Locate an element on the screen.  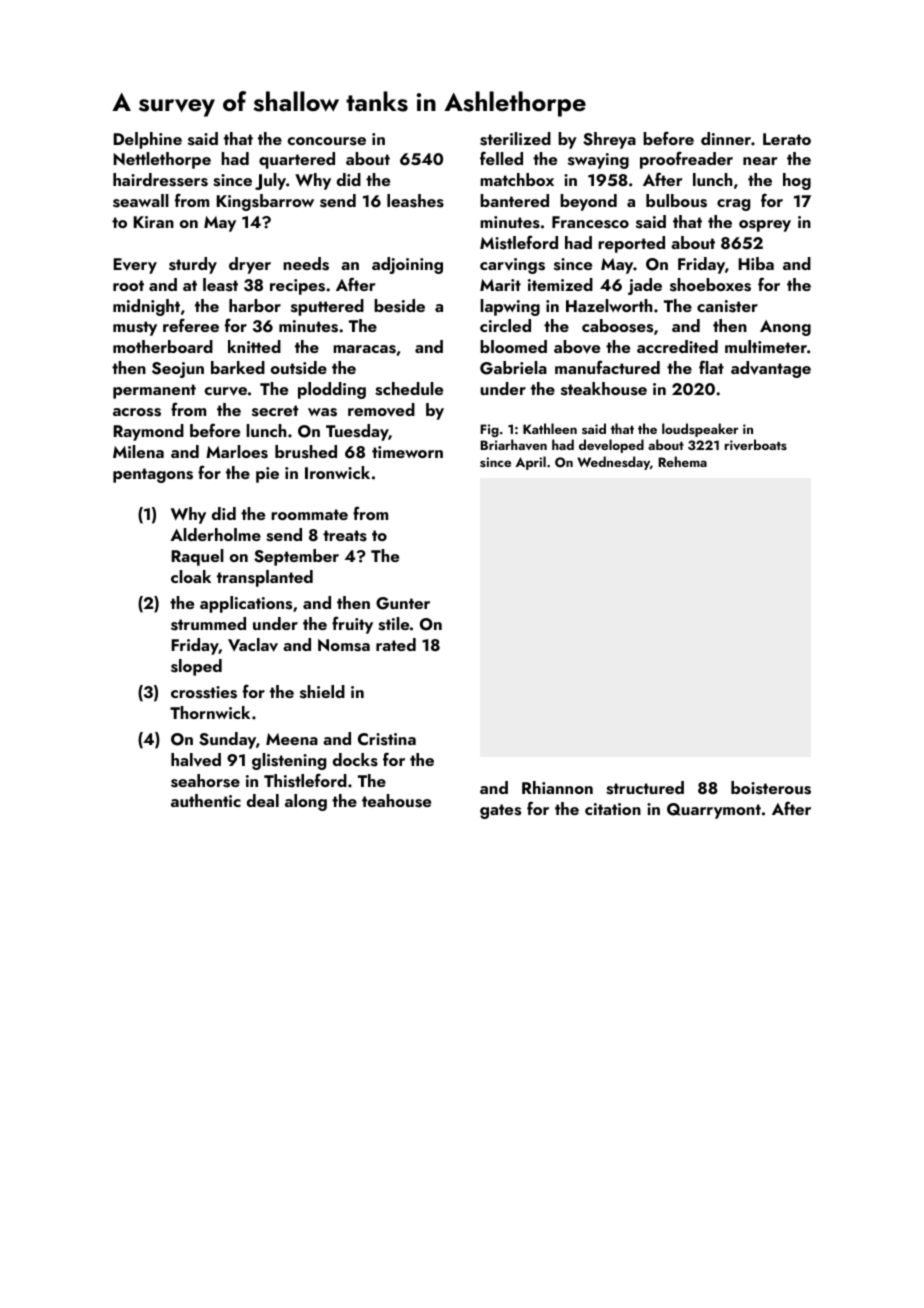
sterilized is located at coordinates (515, 139).
